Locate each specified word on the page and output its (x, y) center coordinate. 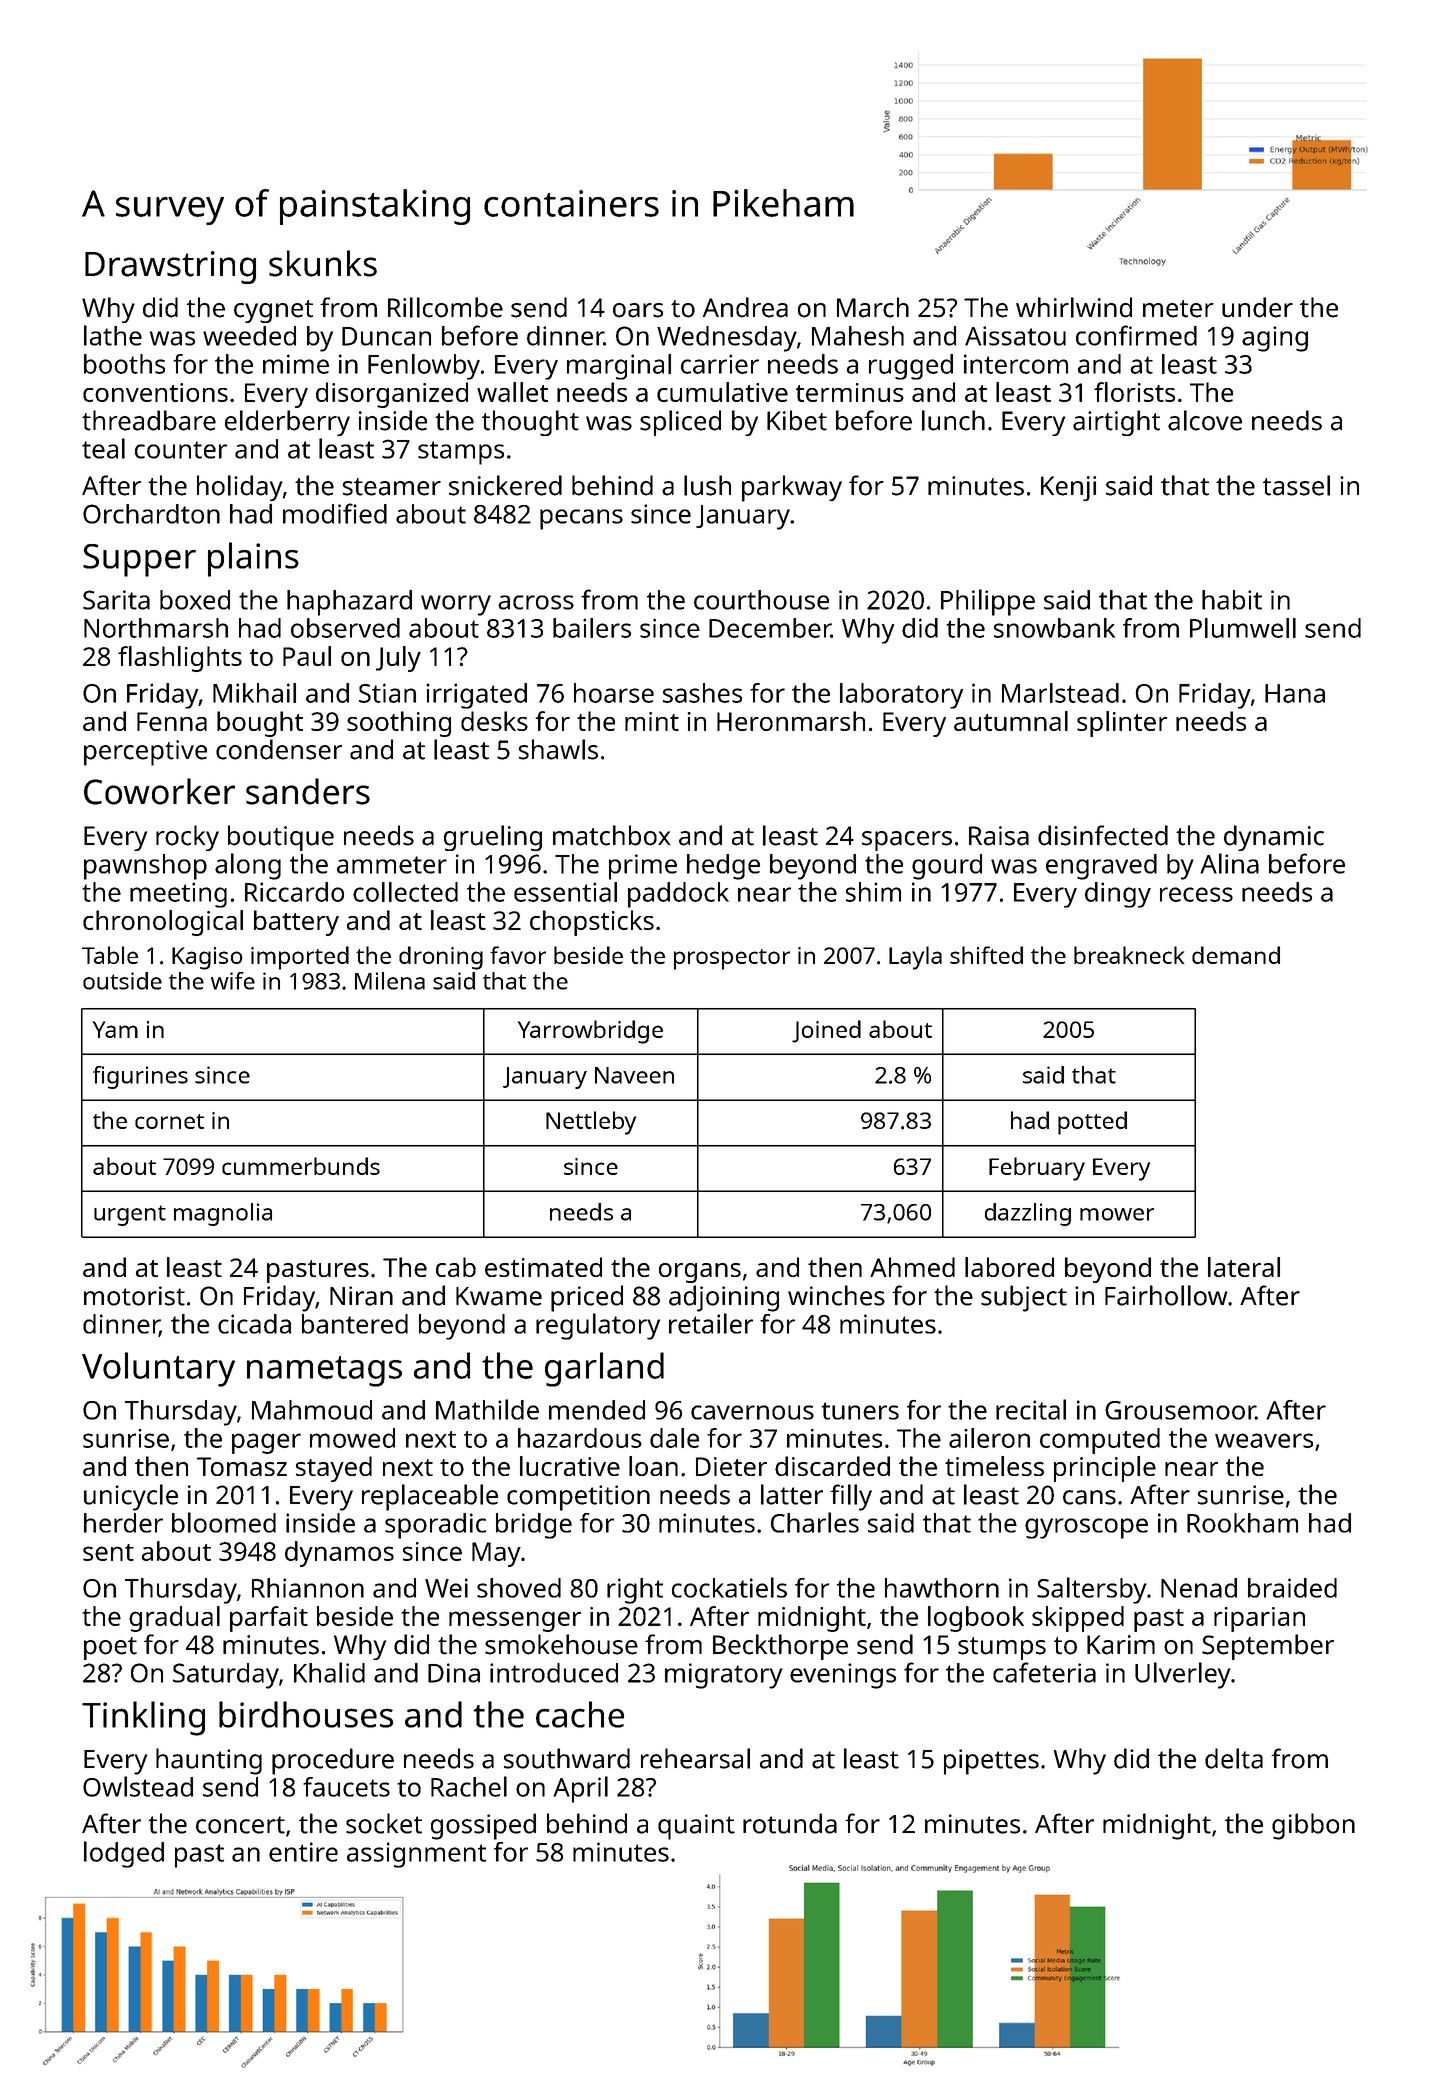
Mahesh (858, 336)
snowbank (1054, 628)
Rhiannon (308, 1588)
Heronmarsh (791, 721)
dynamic (1274, 838)
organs (700, 1273)
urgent (130, 1215)
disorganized (392, 395)
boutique (281, 838)
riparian (1259, 1619)
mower (1117, 1214)
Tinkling (143, 1718)
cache (580, 1714)
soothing (399, 724)
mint (652, 721)
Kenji (1068, 488)
